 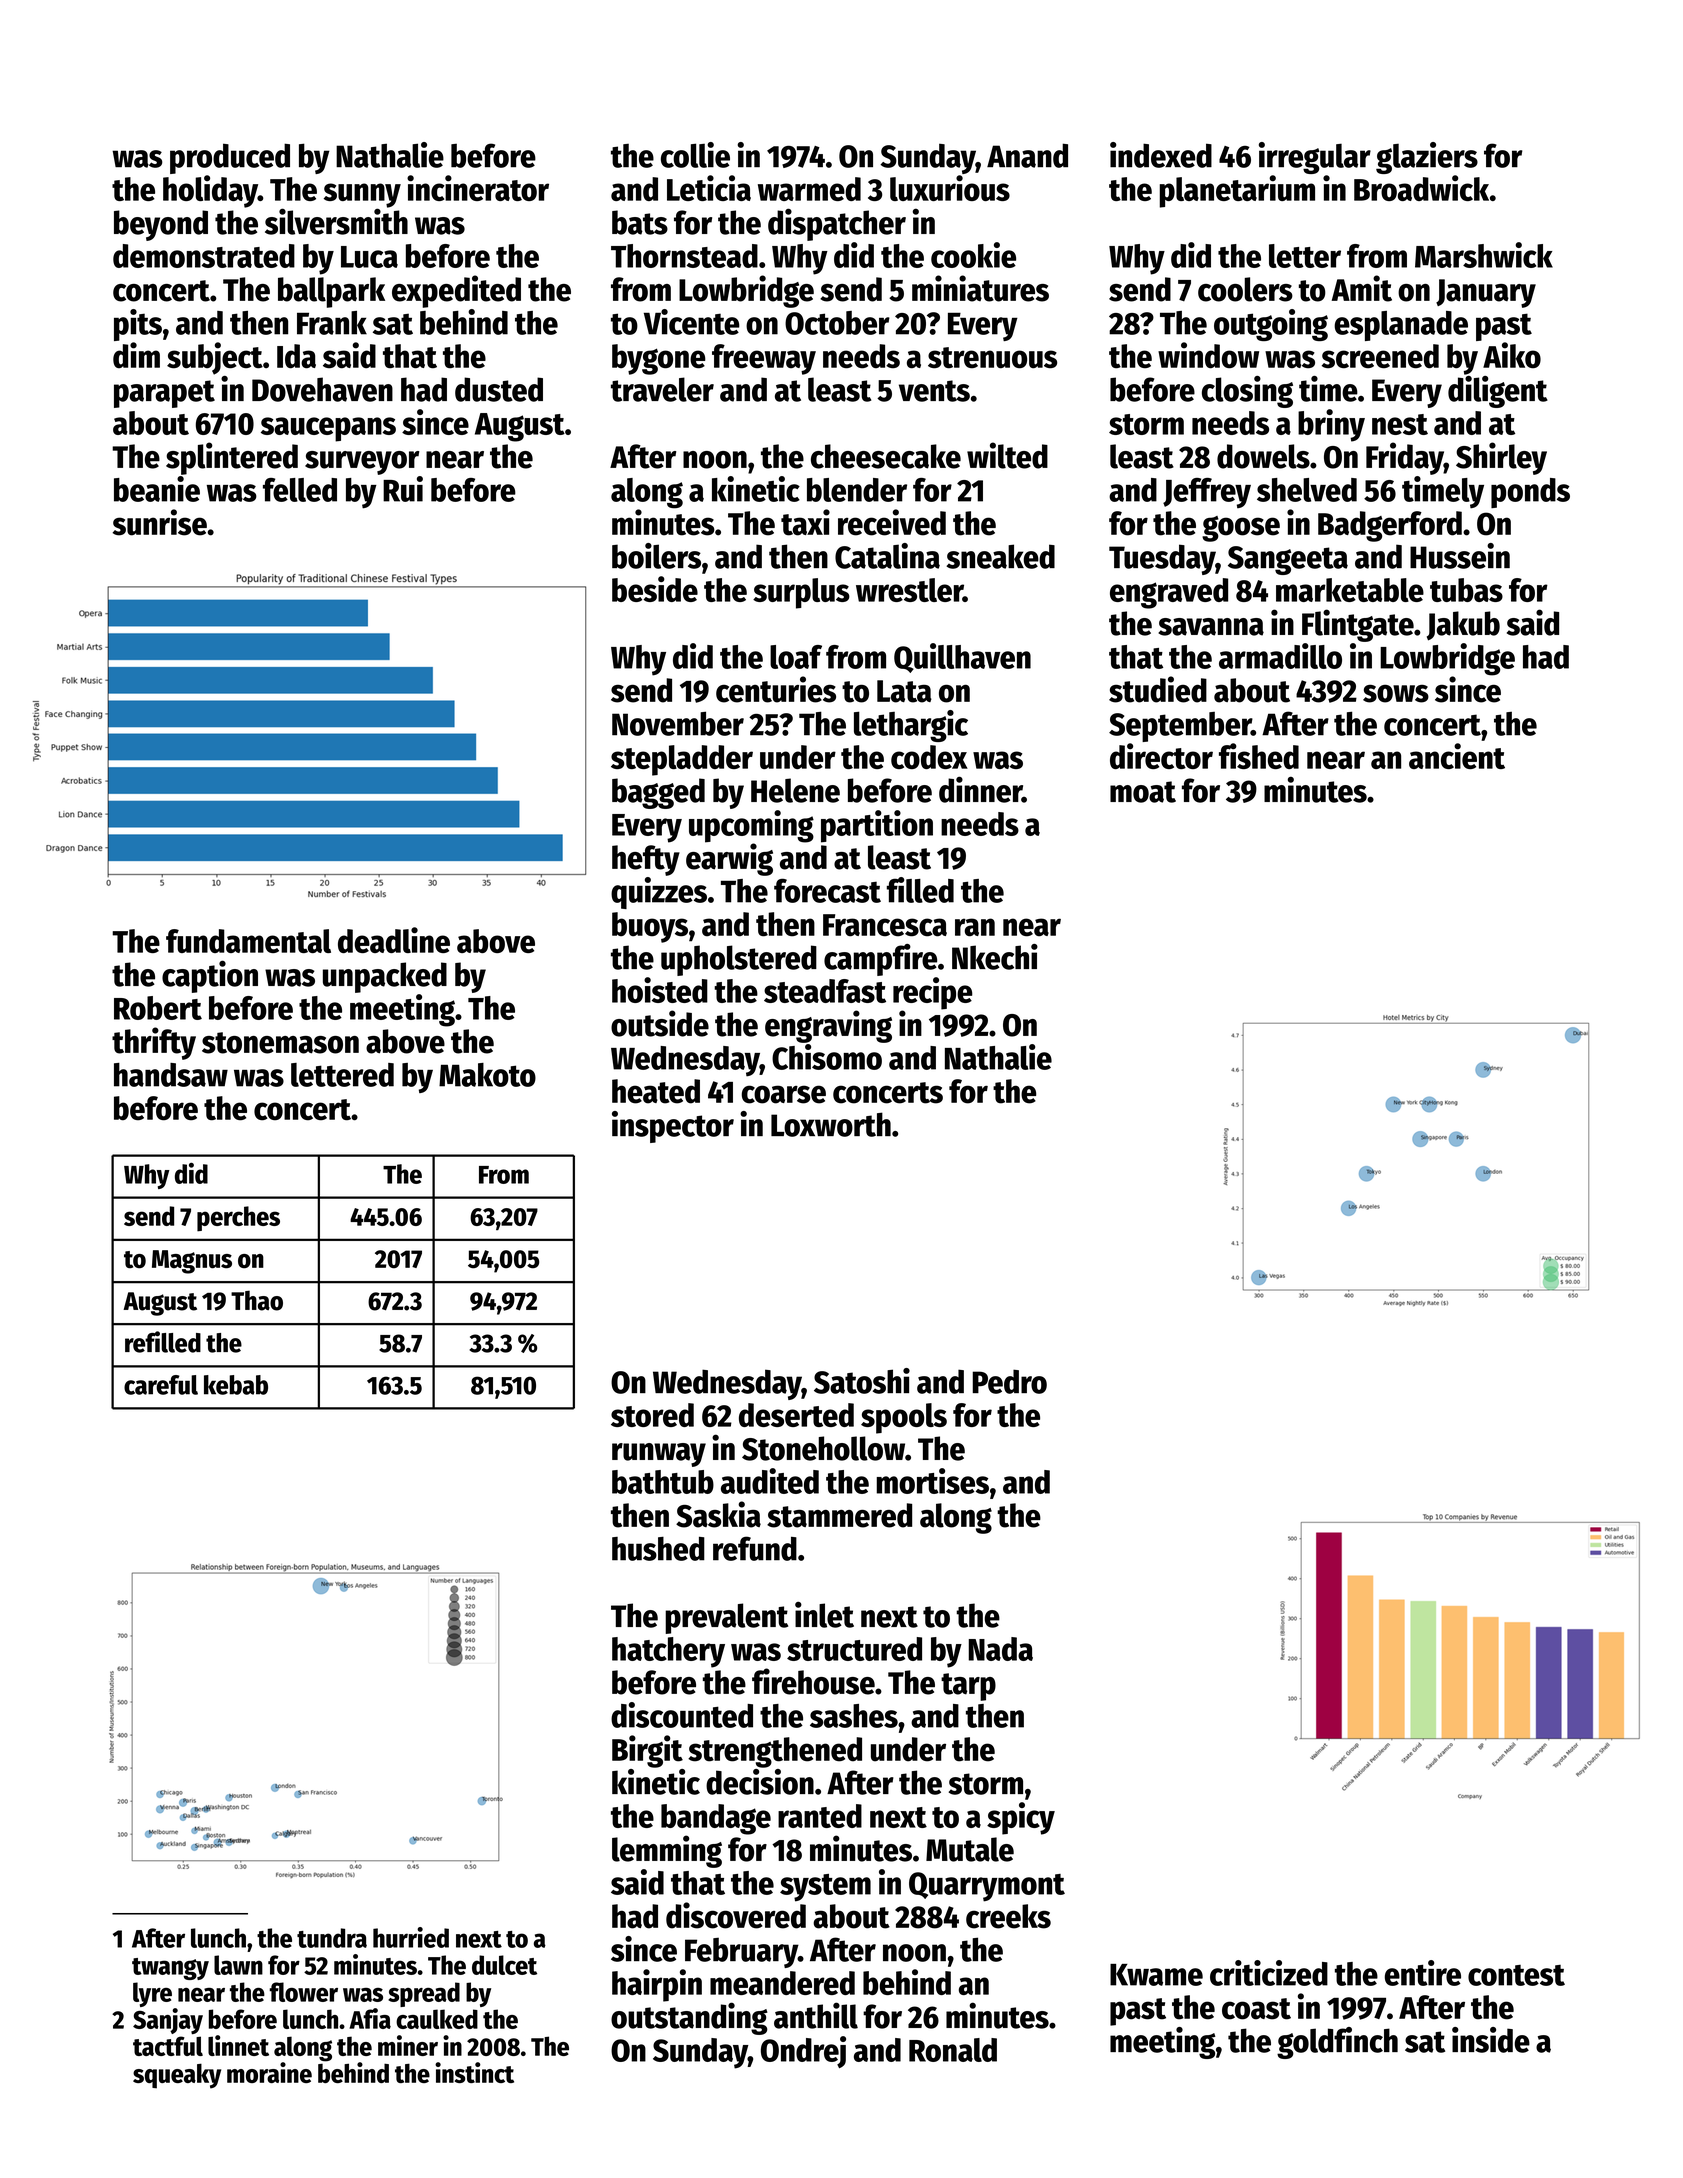 What do you see at coordinates (932, 1481) in the image?
I see `mortises` at bounding box center [932, 1481].
